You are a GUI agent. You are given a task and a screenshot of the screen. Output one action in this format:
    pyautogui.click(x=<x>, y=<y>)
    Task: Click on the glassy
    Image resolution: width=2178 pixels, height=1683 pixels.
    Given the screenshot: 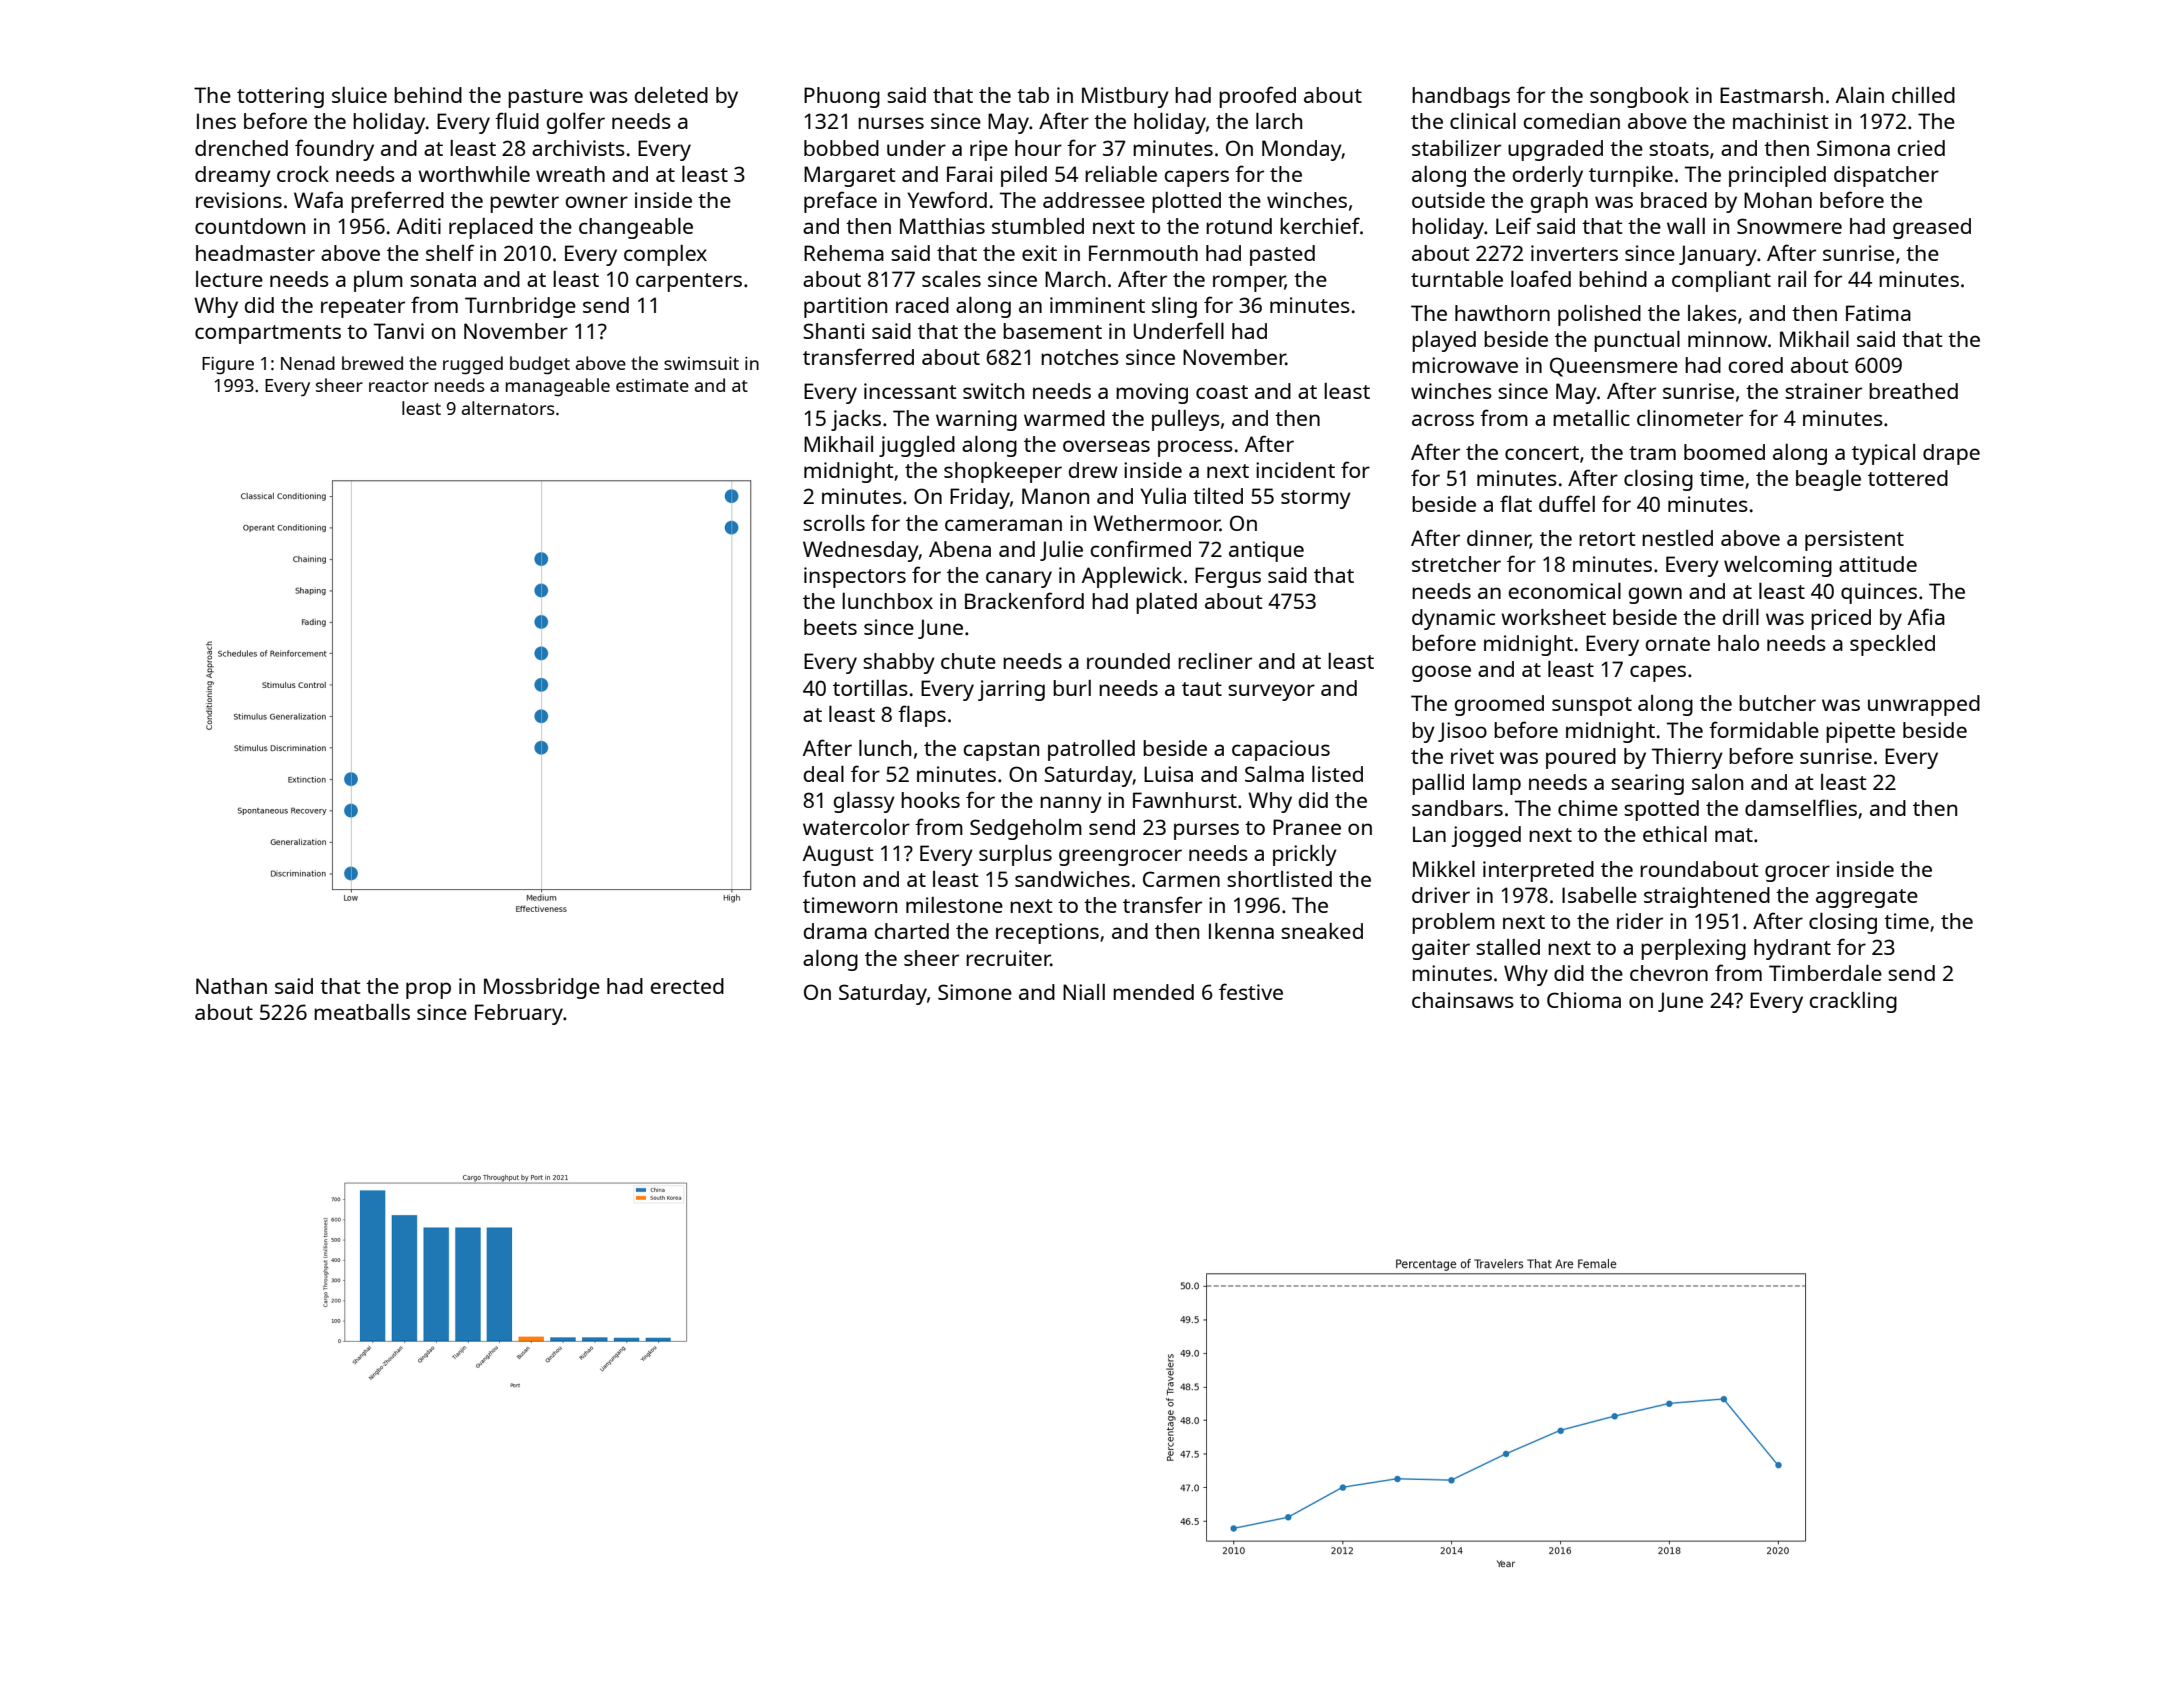 What is the action you would take?
    pyautogui.click(x=864, y=802)
